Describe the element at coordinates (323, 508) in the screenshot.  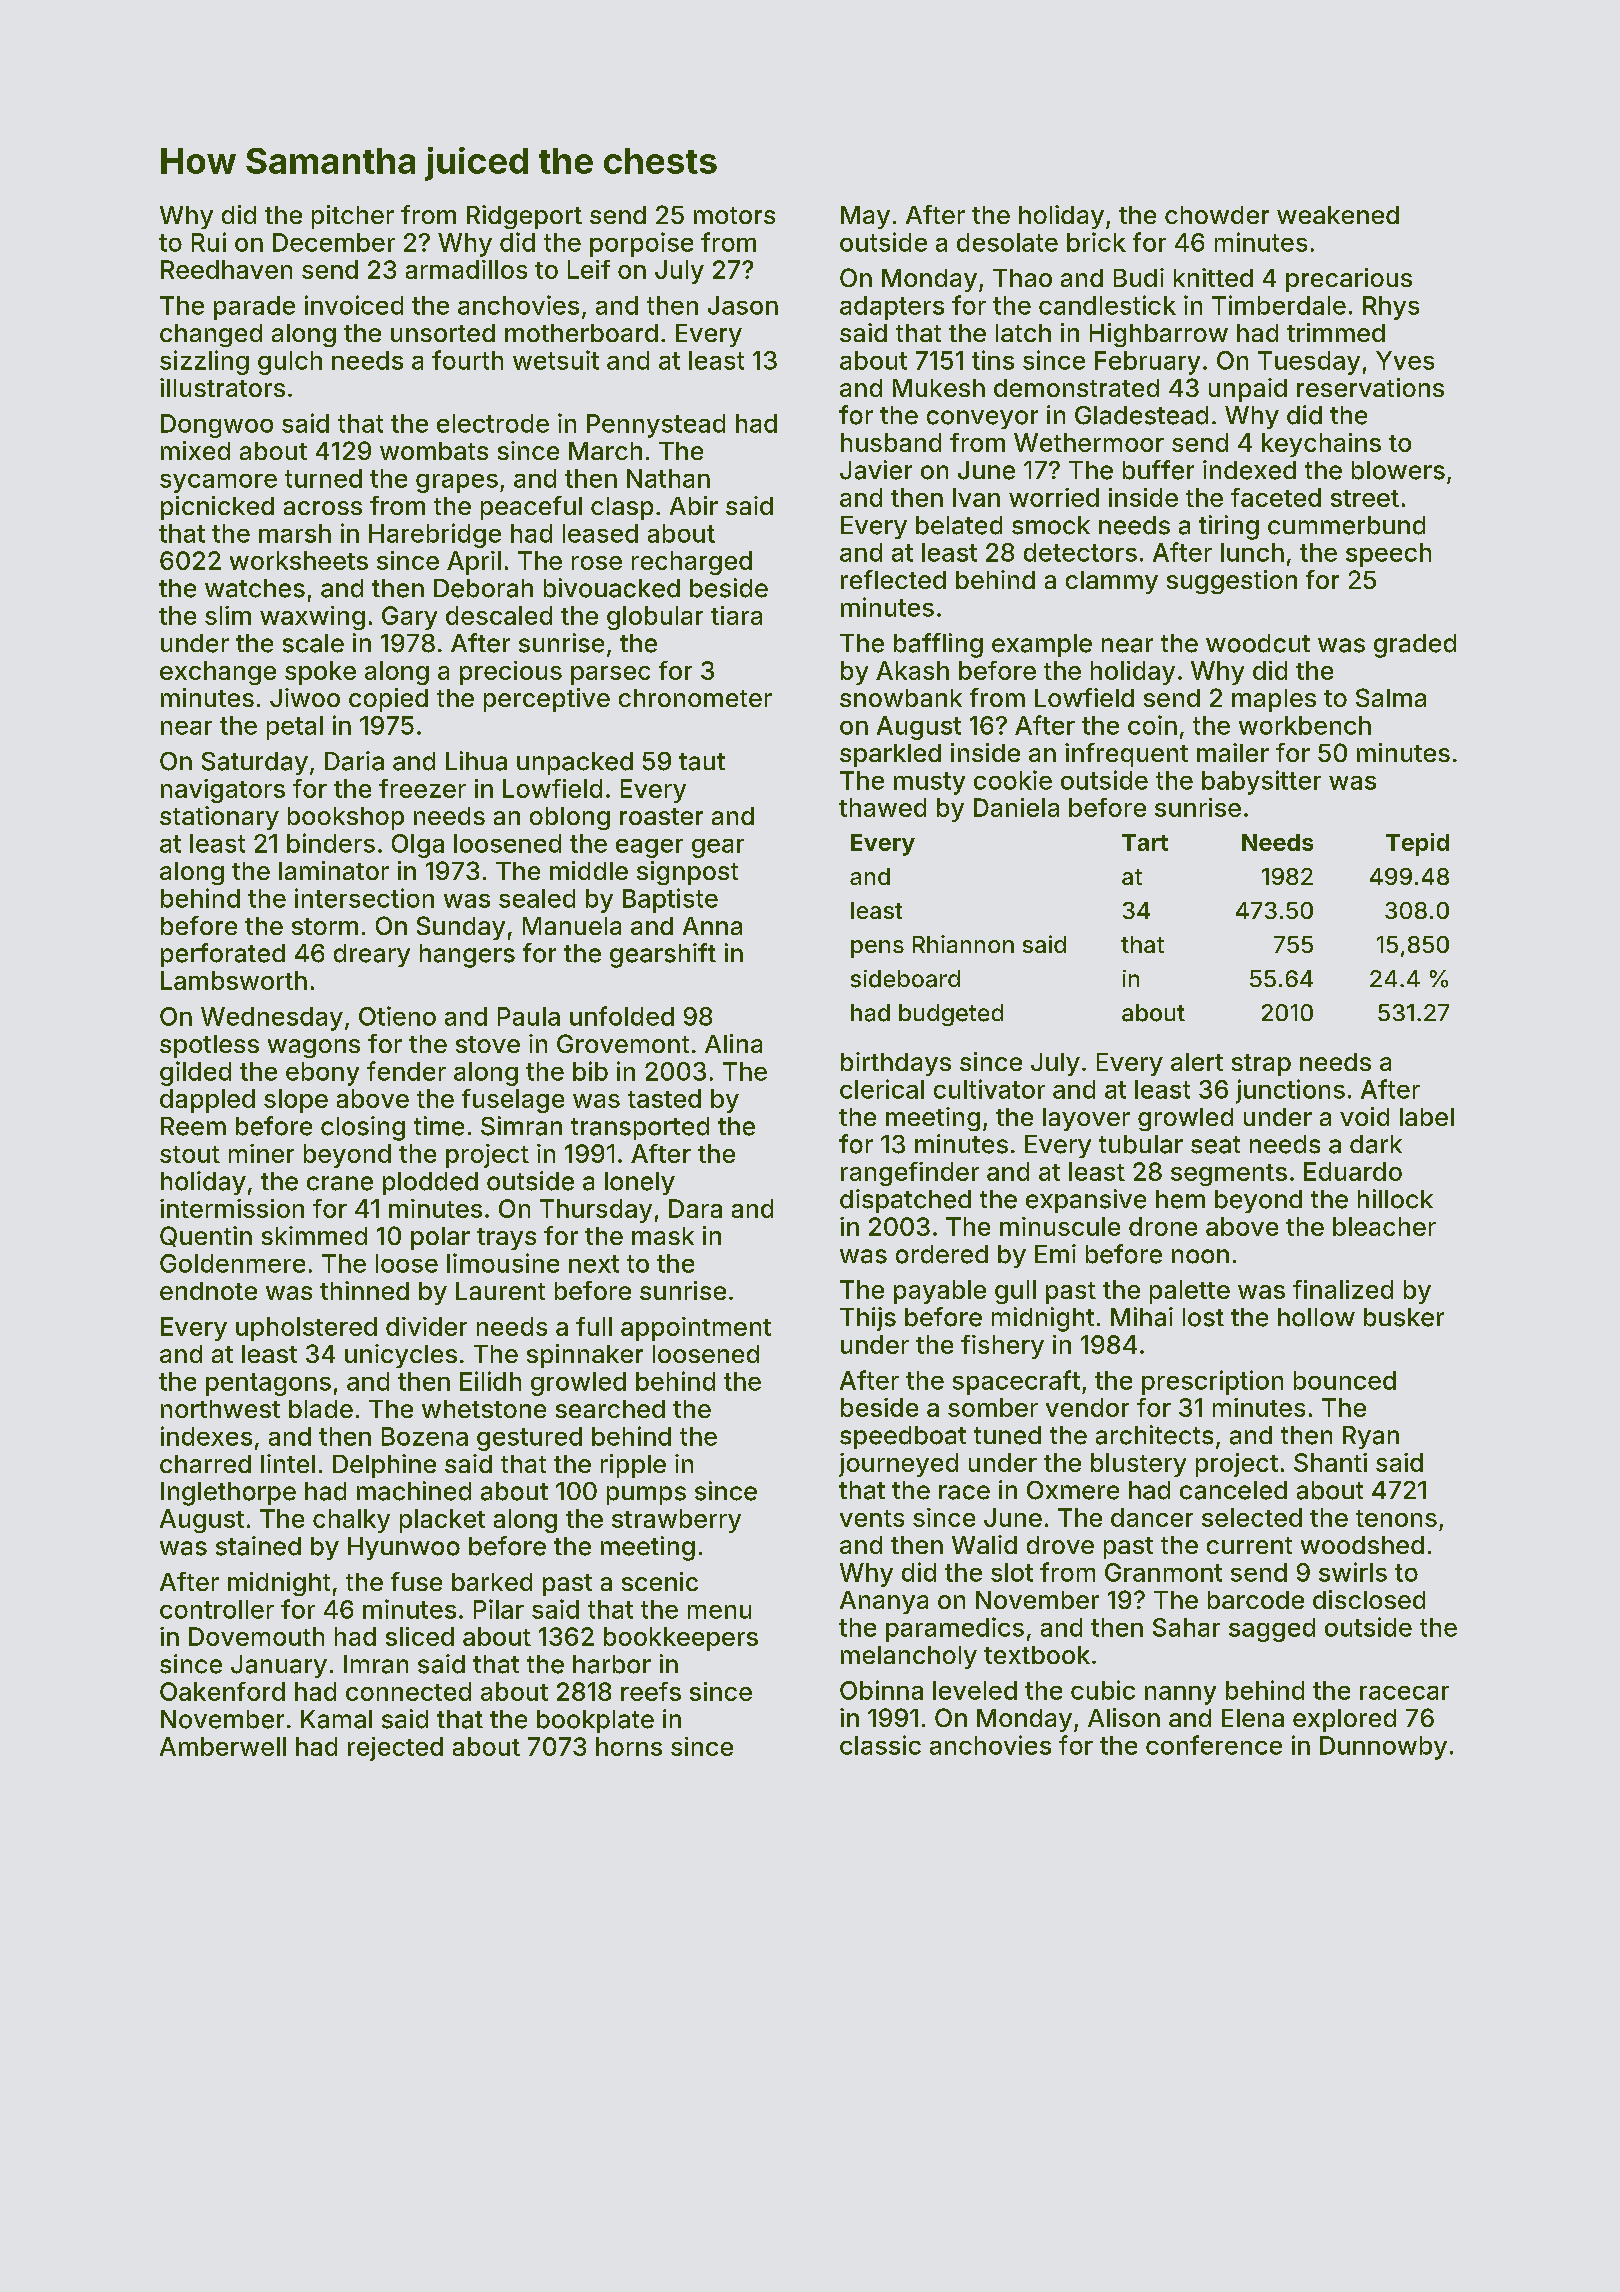
I see `across` at that location.
